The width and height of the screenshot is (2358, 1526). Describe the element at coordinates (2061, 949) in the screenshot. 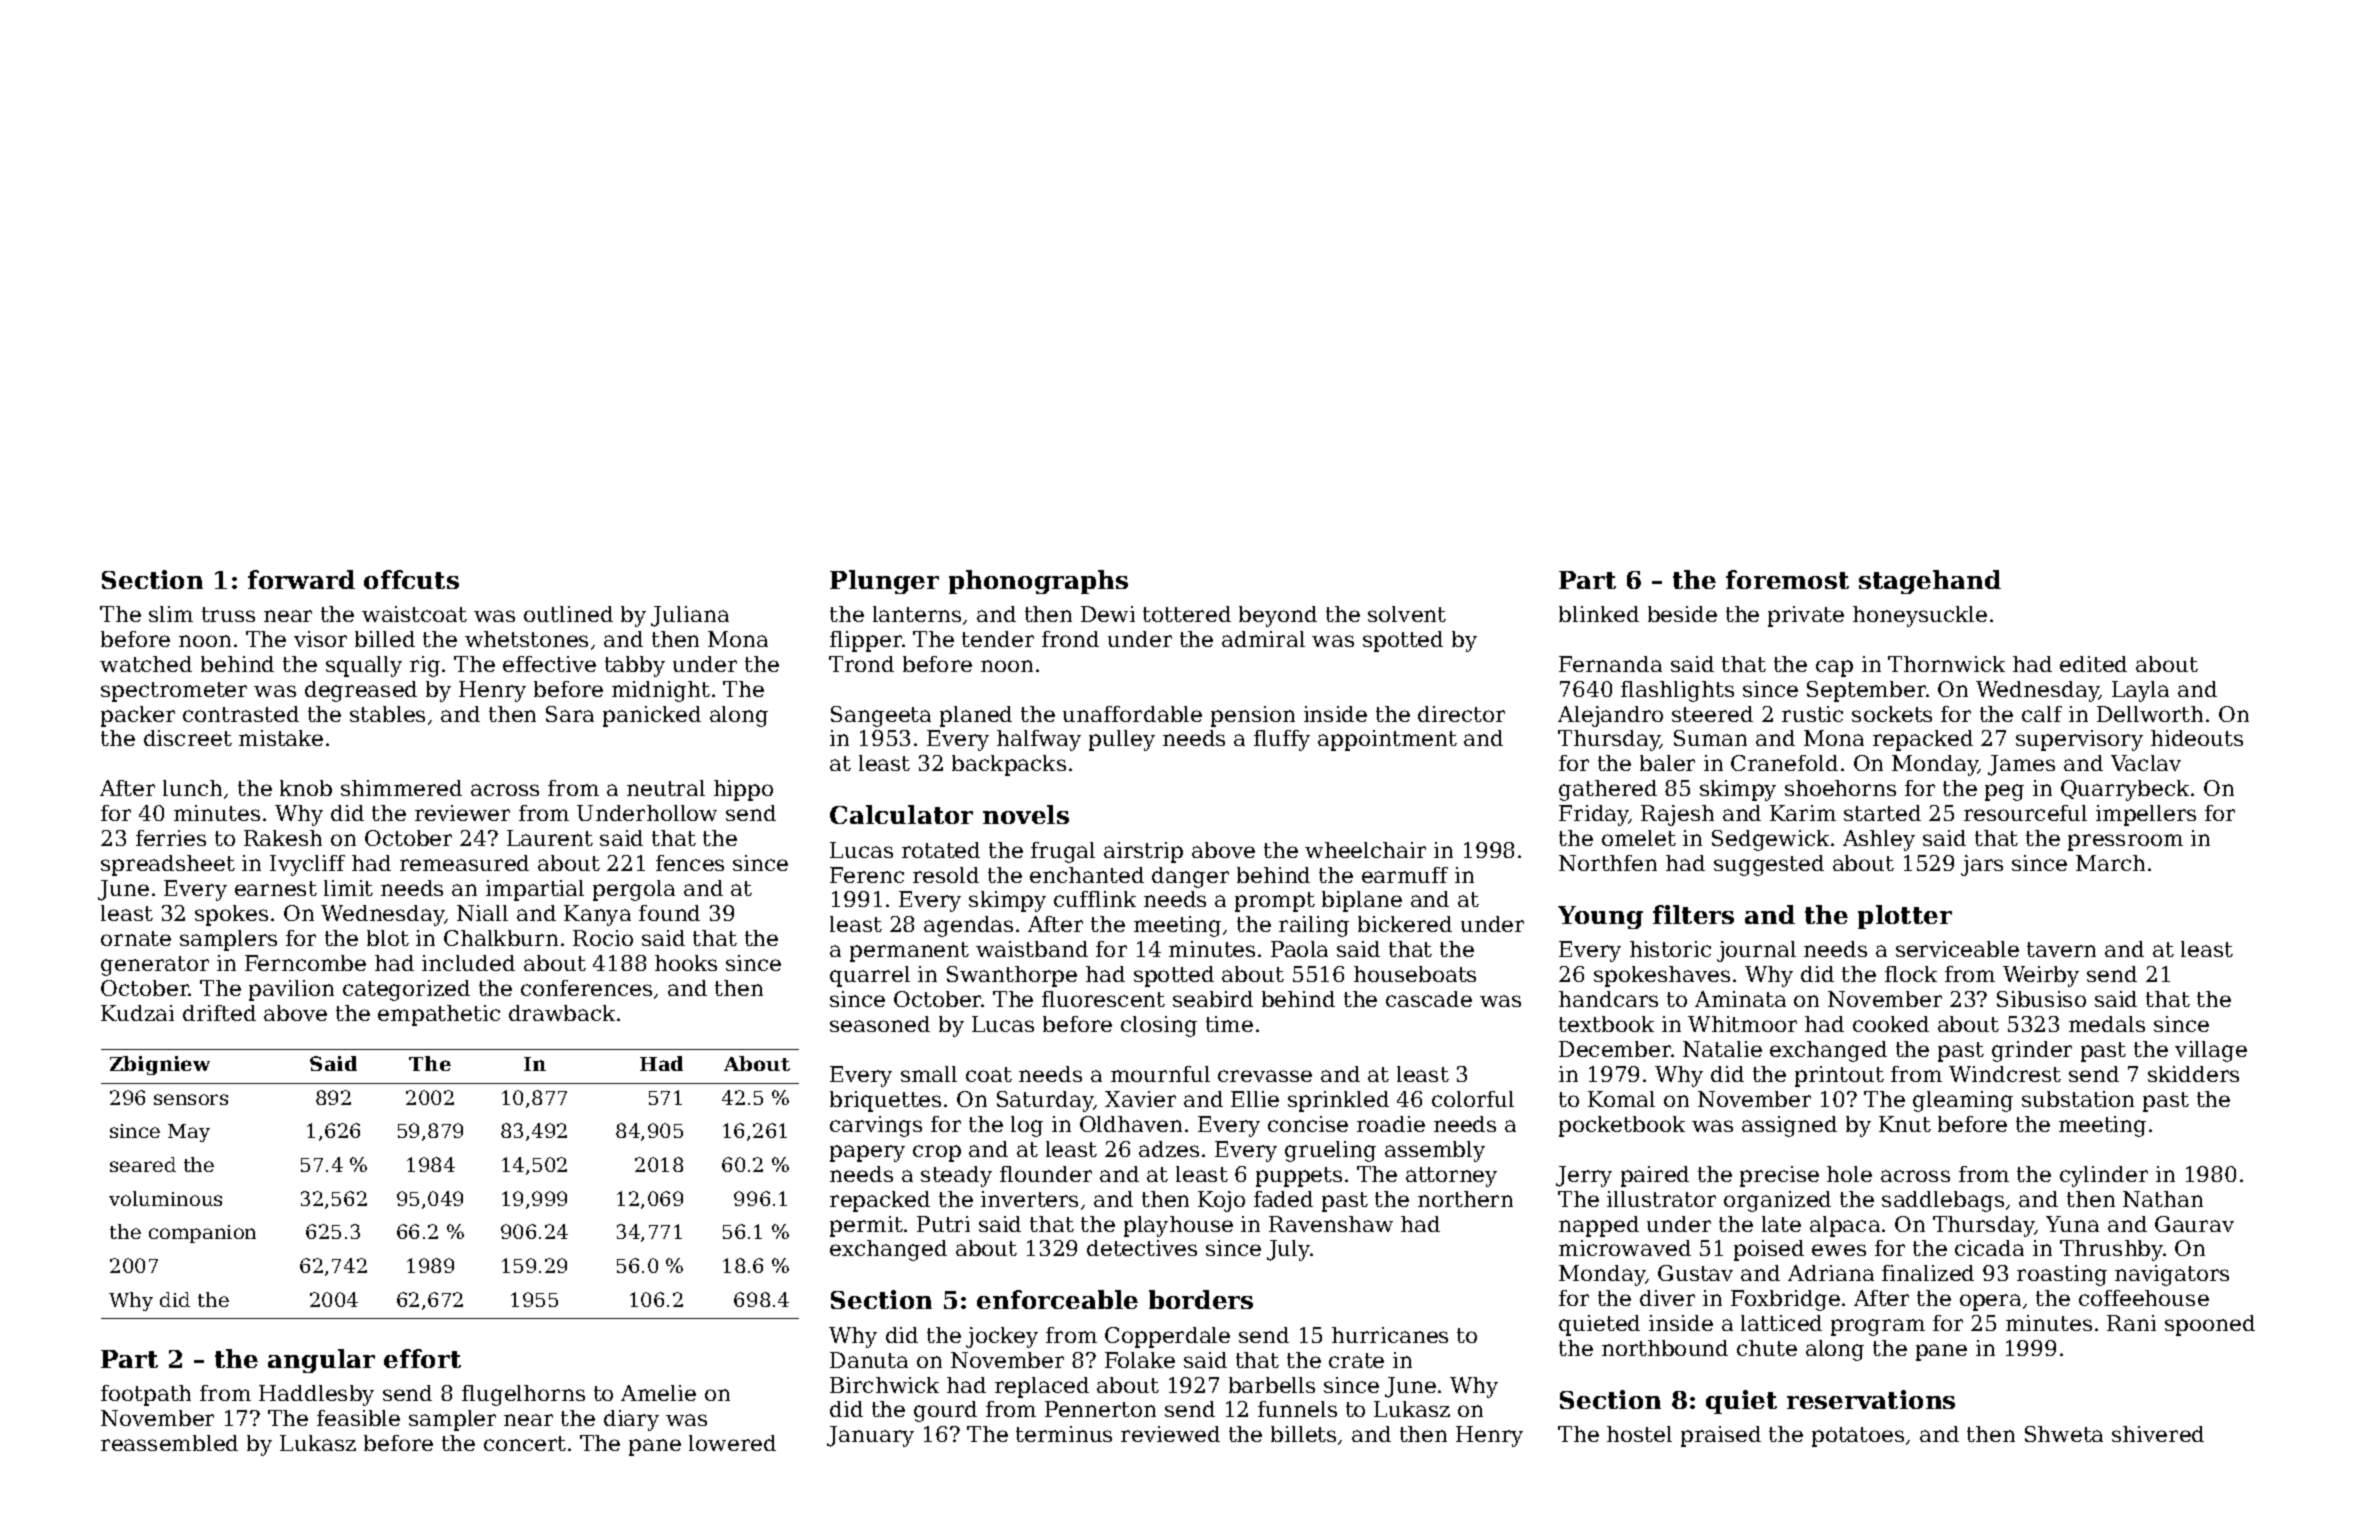

I see `tavern` at that location.
